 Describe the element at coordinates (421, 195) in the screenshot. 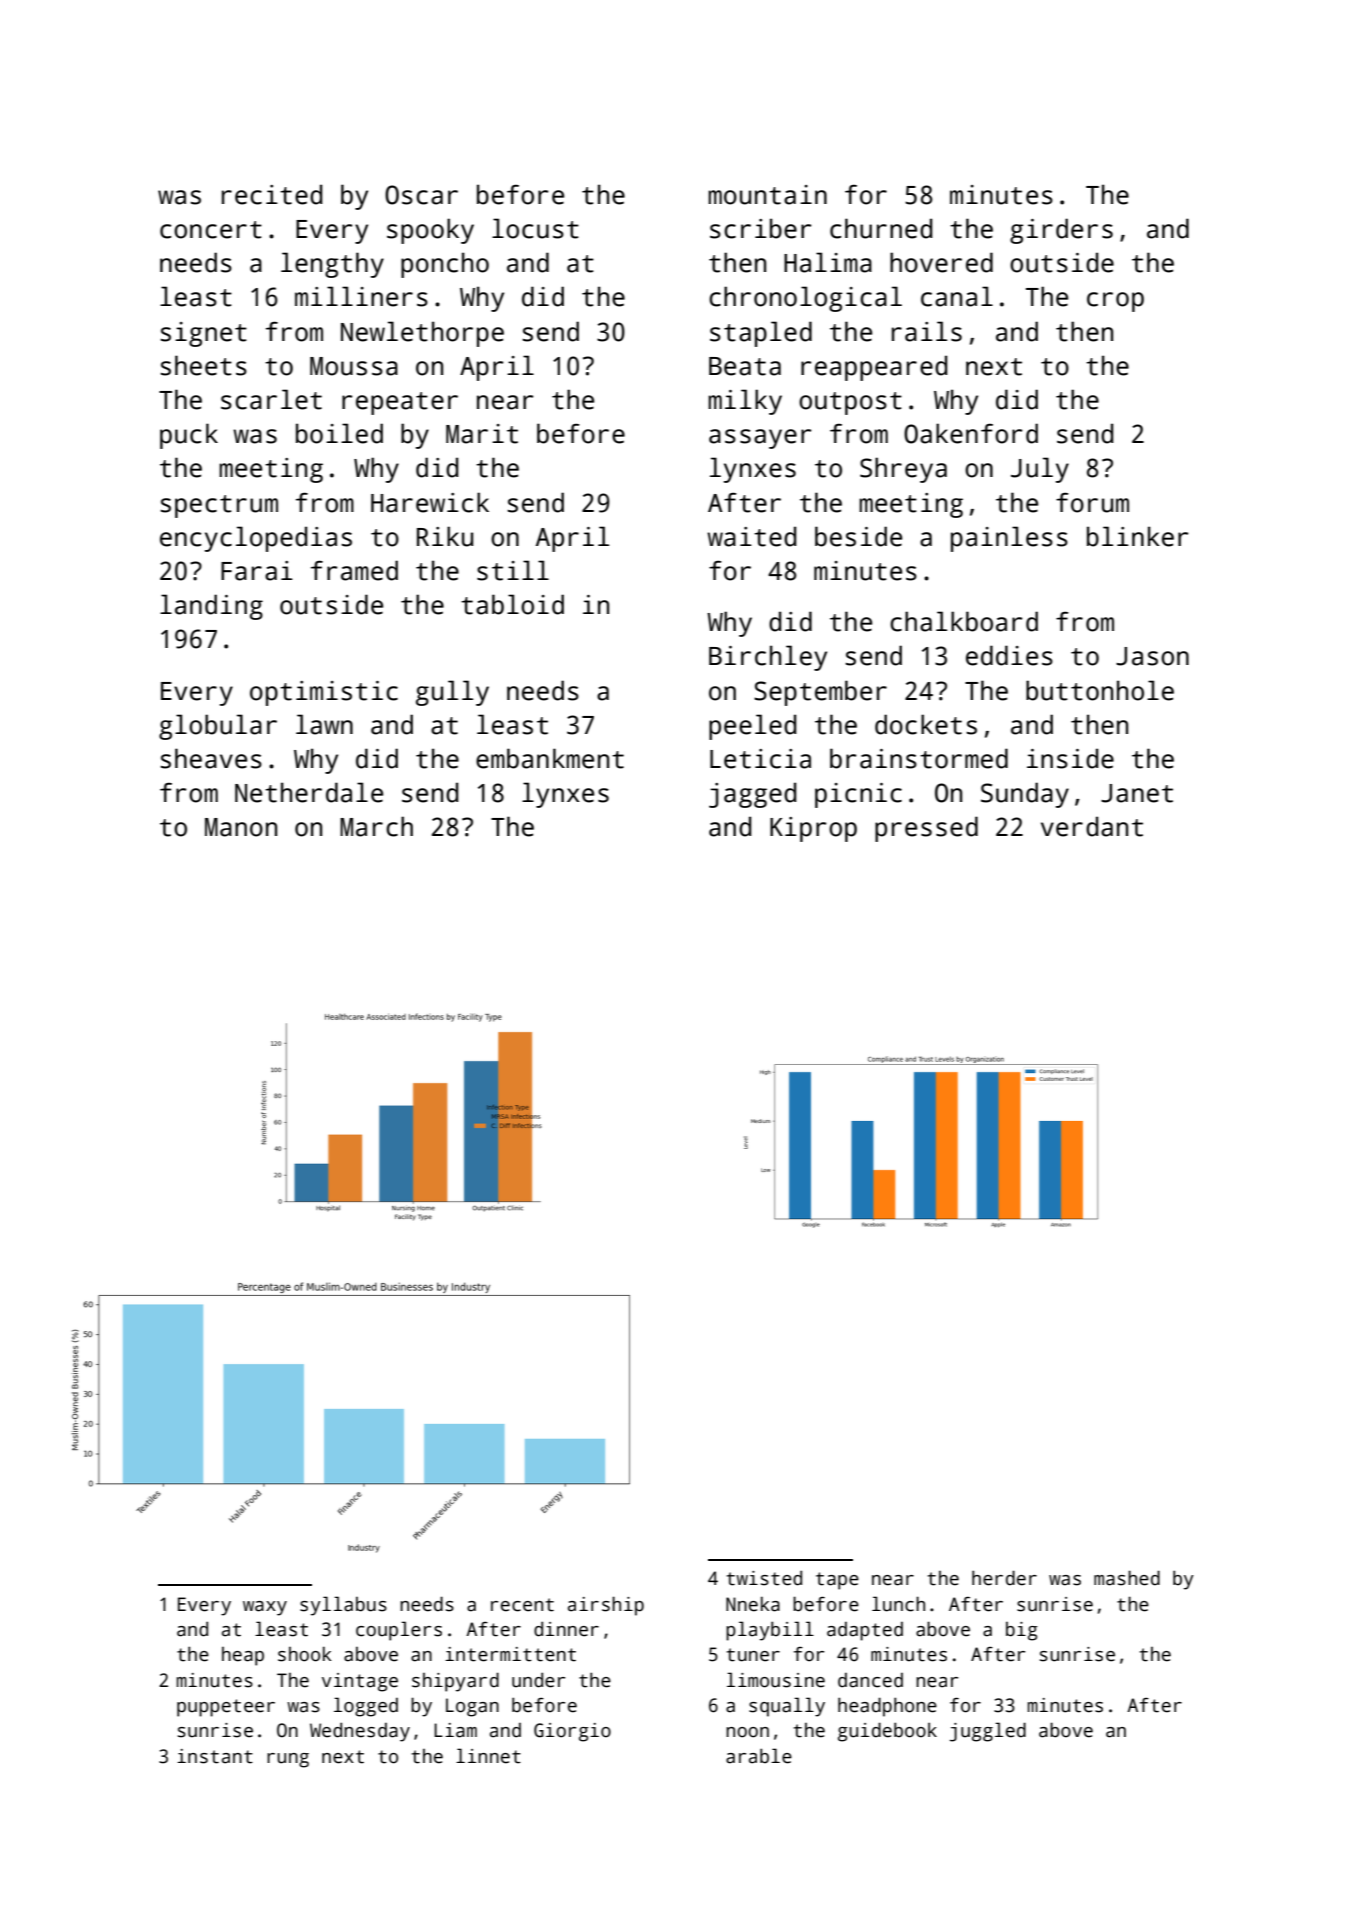

I see `Oscar` at that location.
